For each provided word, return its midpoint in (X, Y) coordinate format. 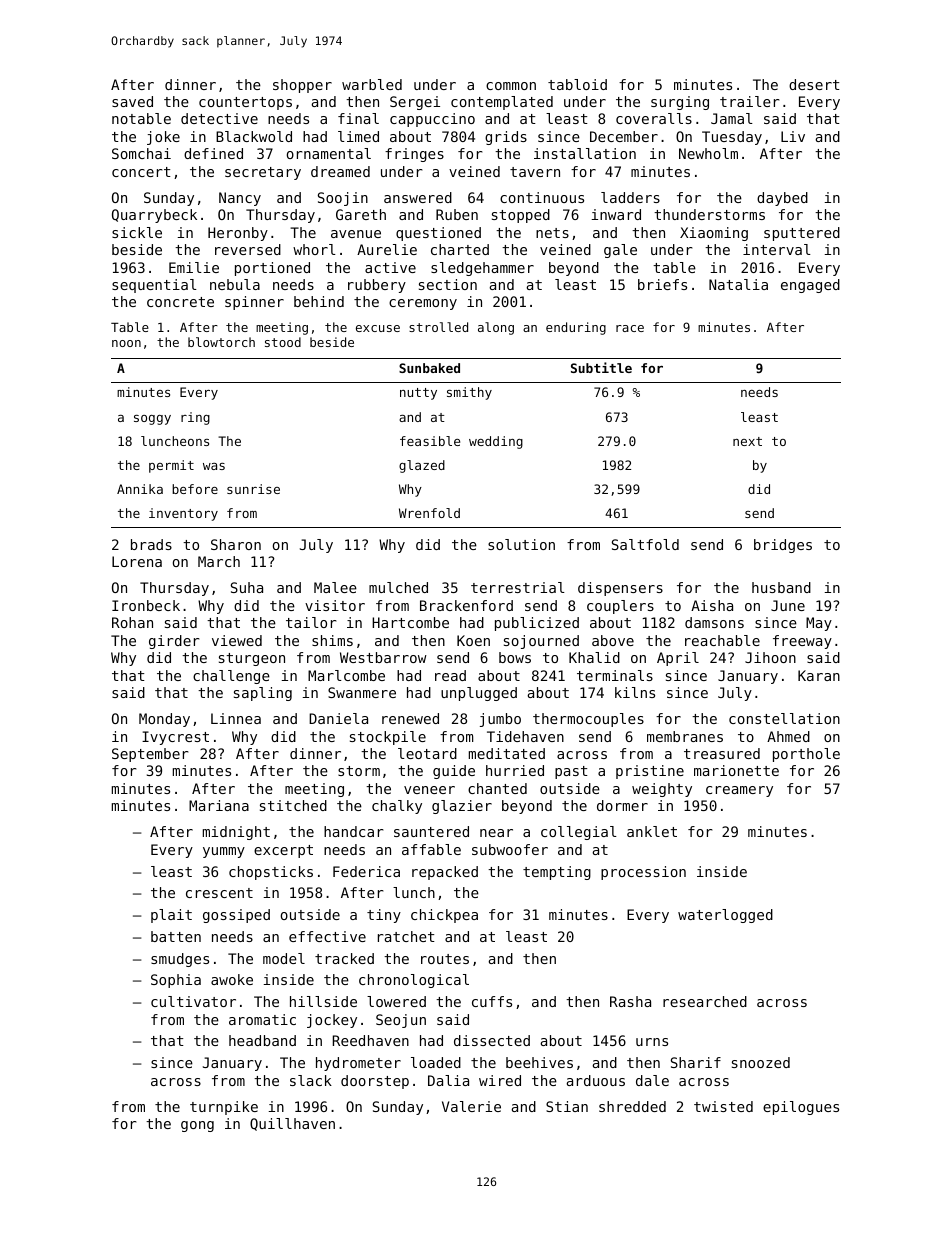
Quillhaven (292, 1124)
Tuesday (732, 138)
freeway (802, 642)
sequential (154, 286)
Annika (140, 489)
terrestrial (518, 587)
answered (418, 197)
